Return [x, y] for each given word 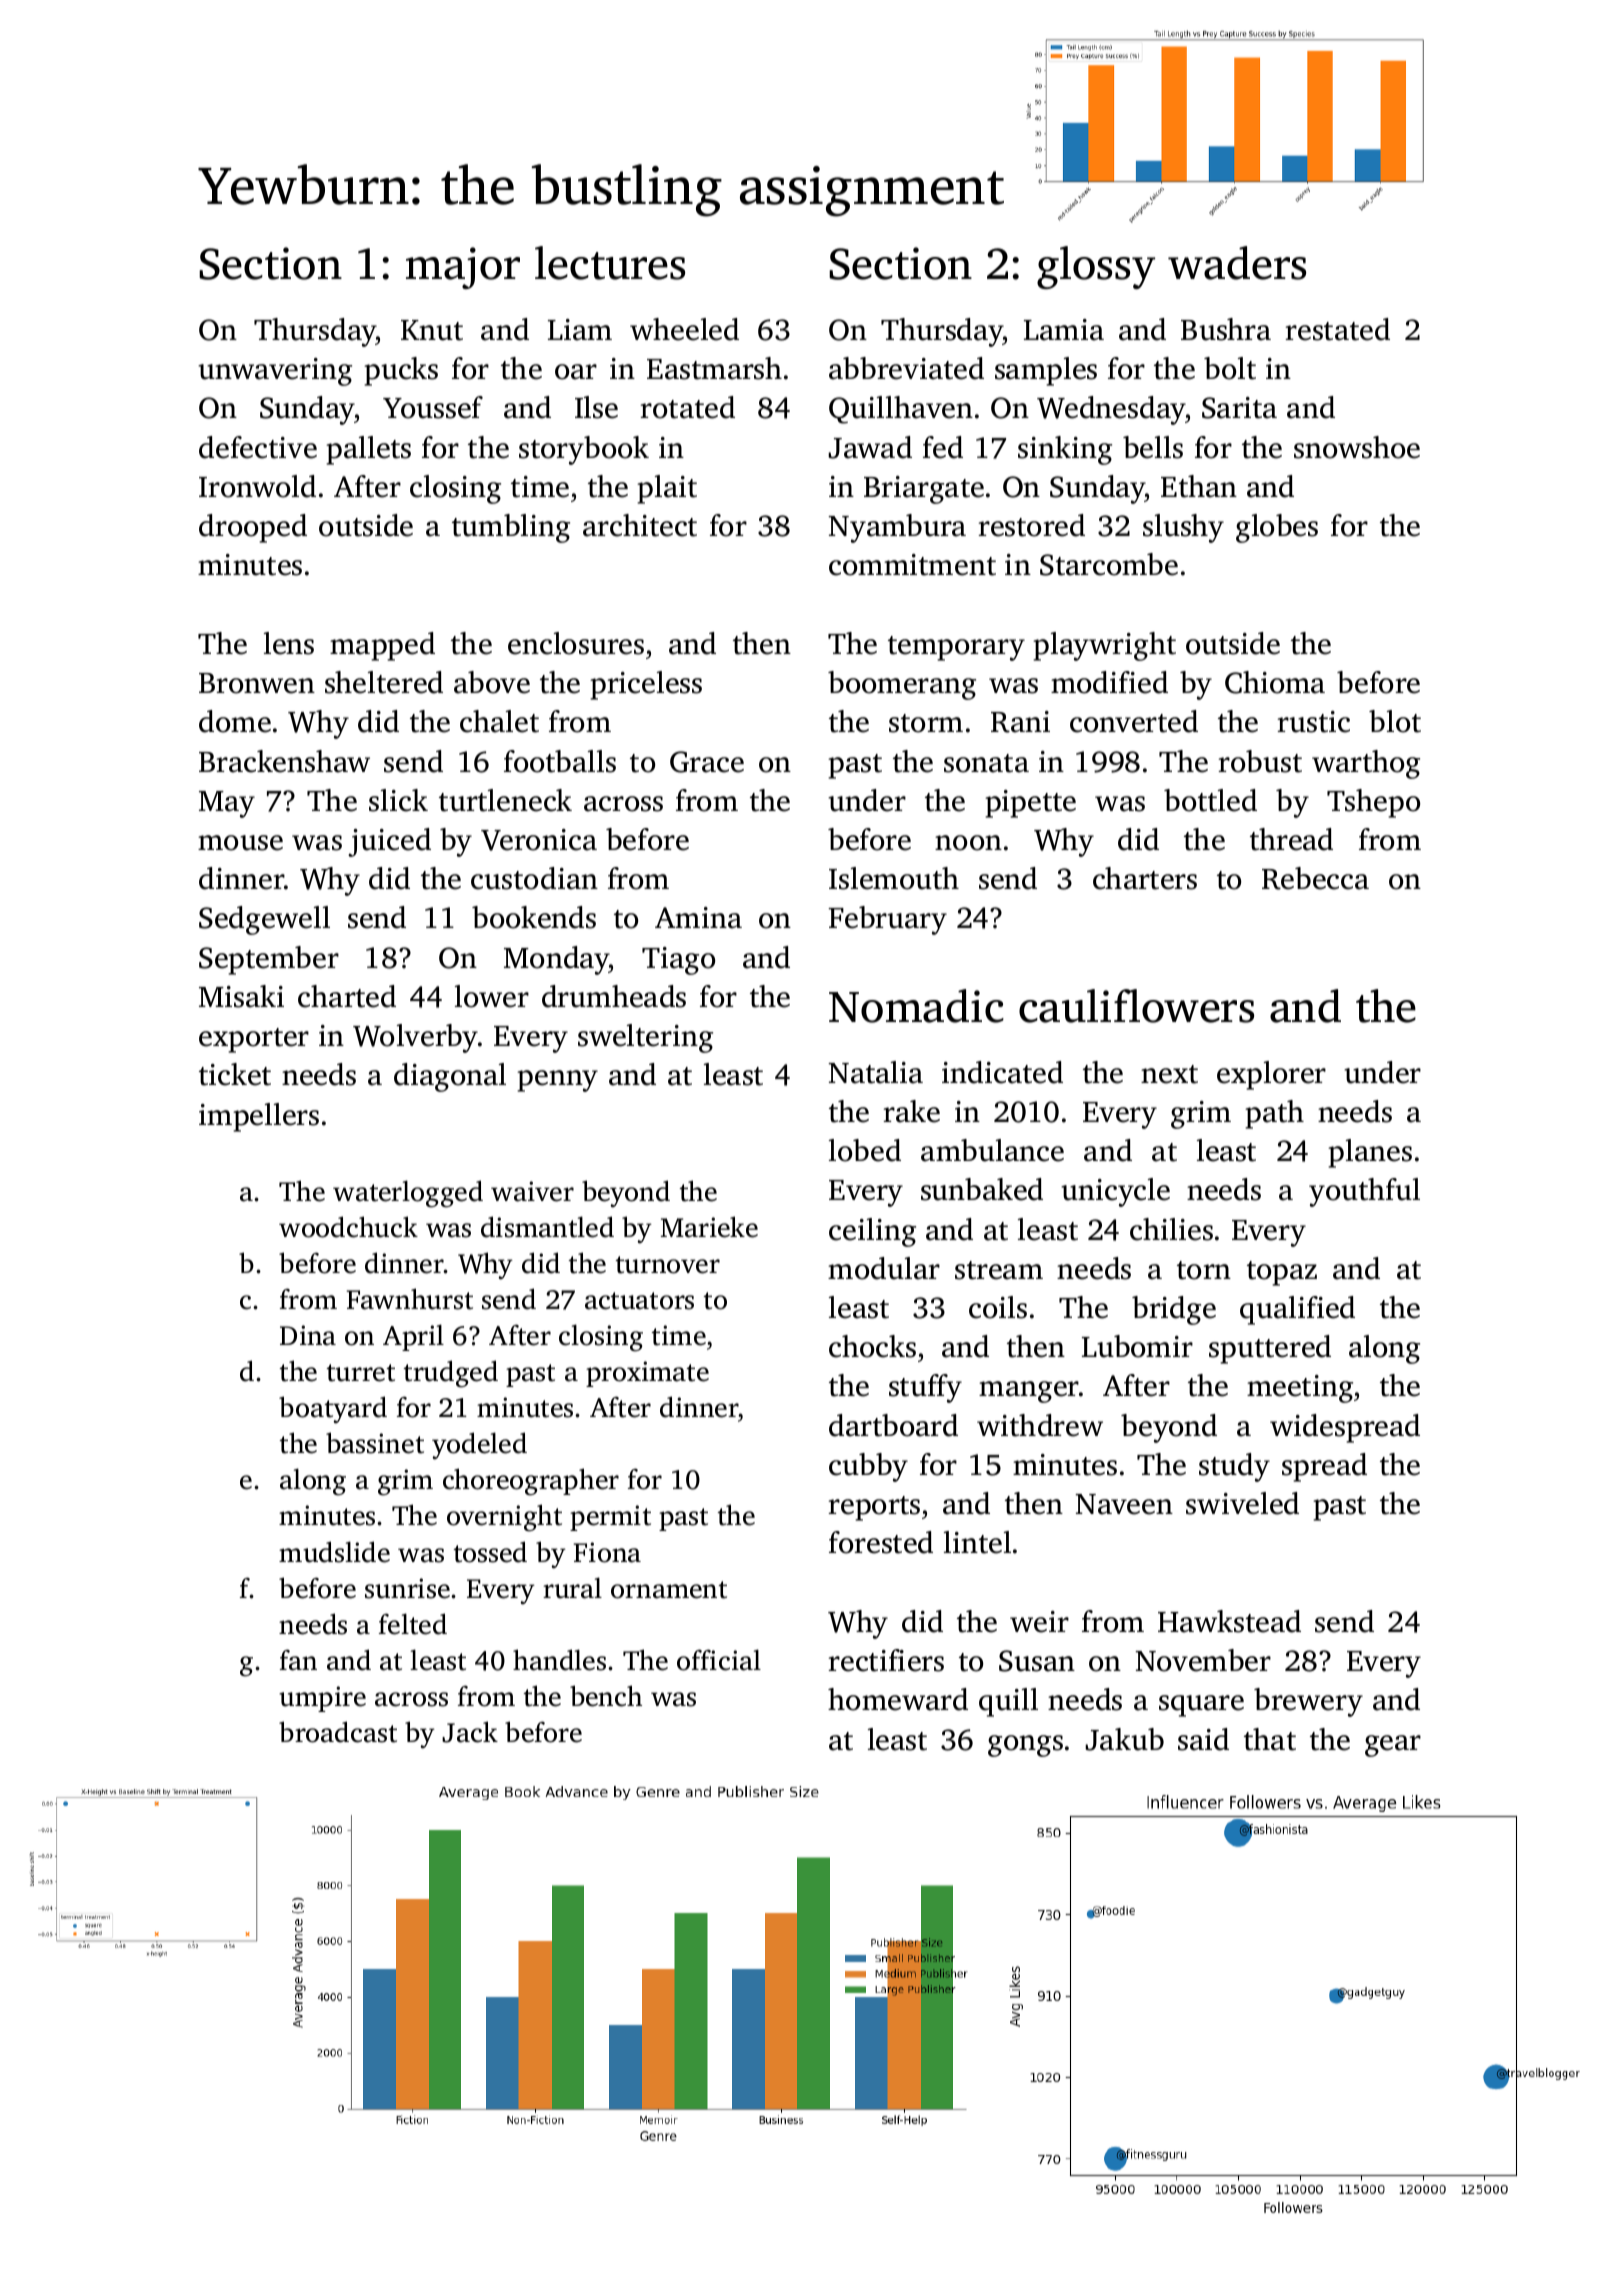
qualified [1297, 1310]
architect [640, 525]
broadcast [338, 1732]
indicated [1002, 1072]
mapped [382, 646]
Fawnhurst [410, 1299]
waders [1237, 263]
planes [1370, 1153]
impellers [259, 1117]
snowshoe [1357, 447]
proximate [647, 1374]
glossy [1096, 267]
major [463, 268]
